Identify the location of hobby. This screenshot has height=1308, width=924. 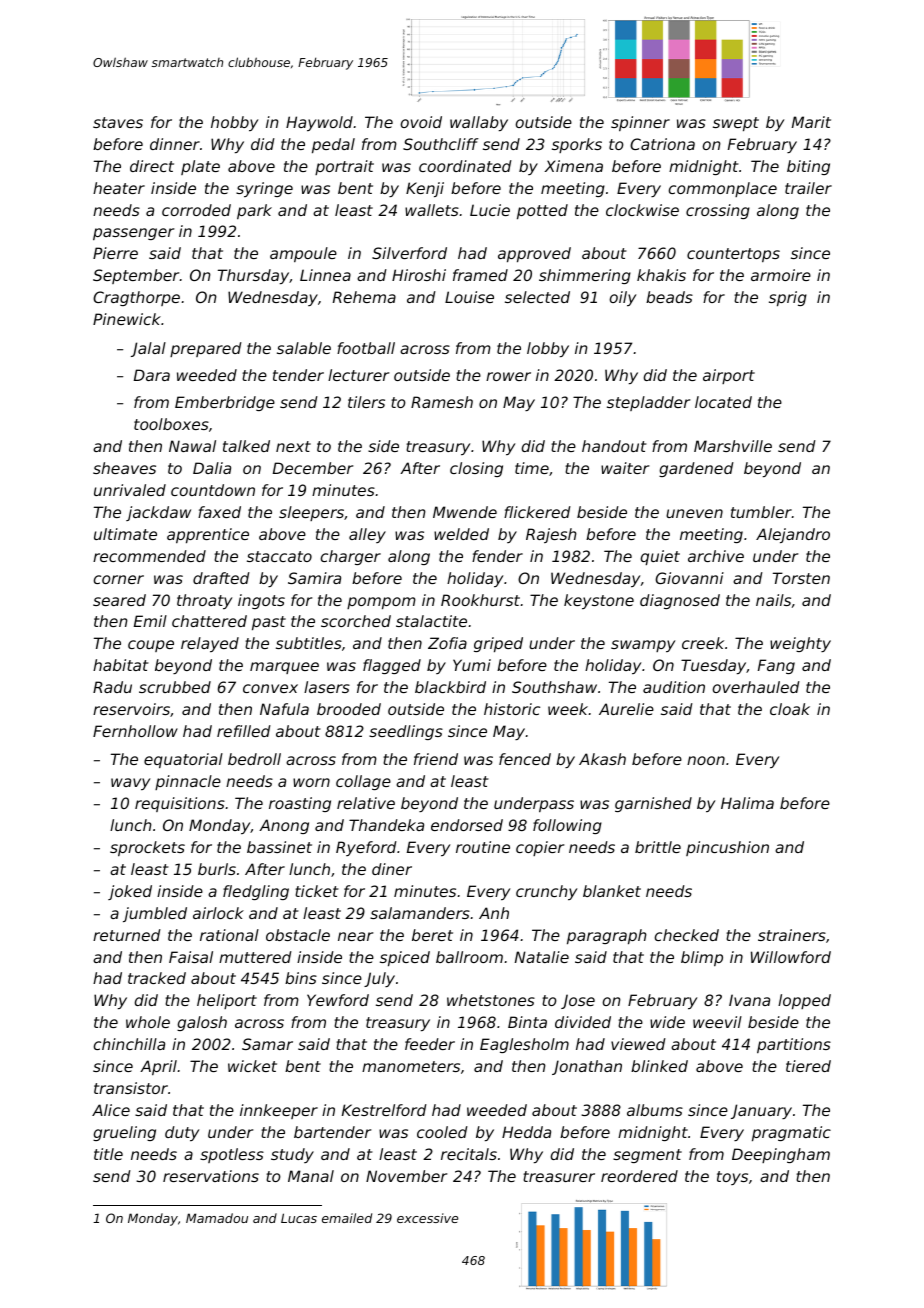
(234, 123).
